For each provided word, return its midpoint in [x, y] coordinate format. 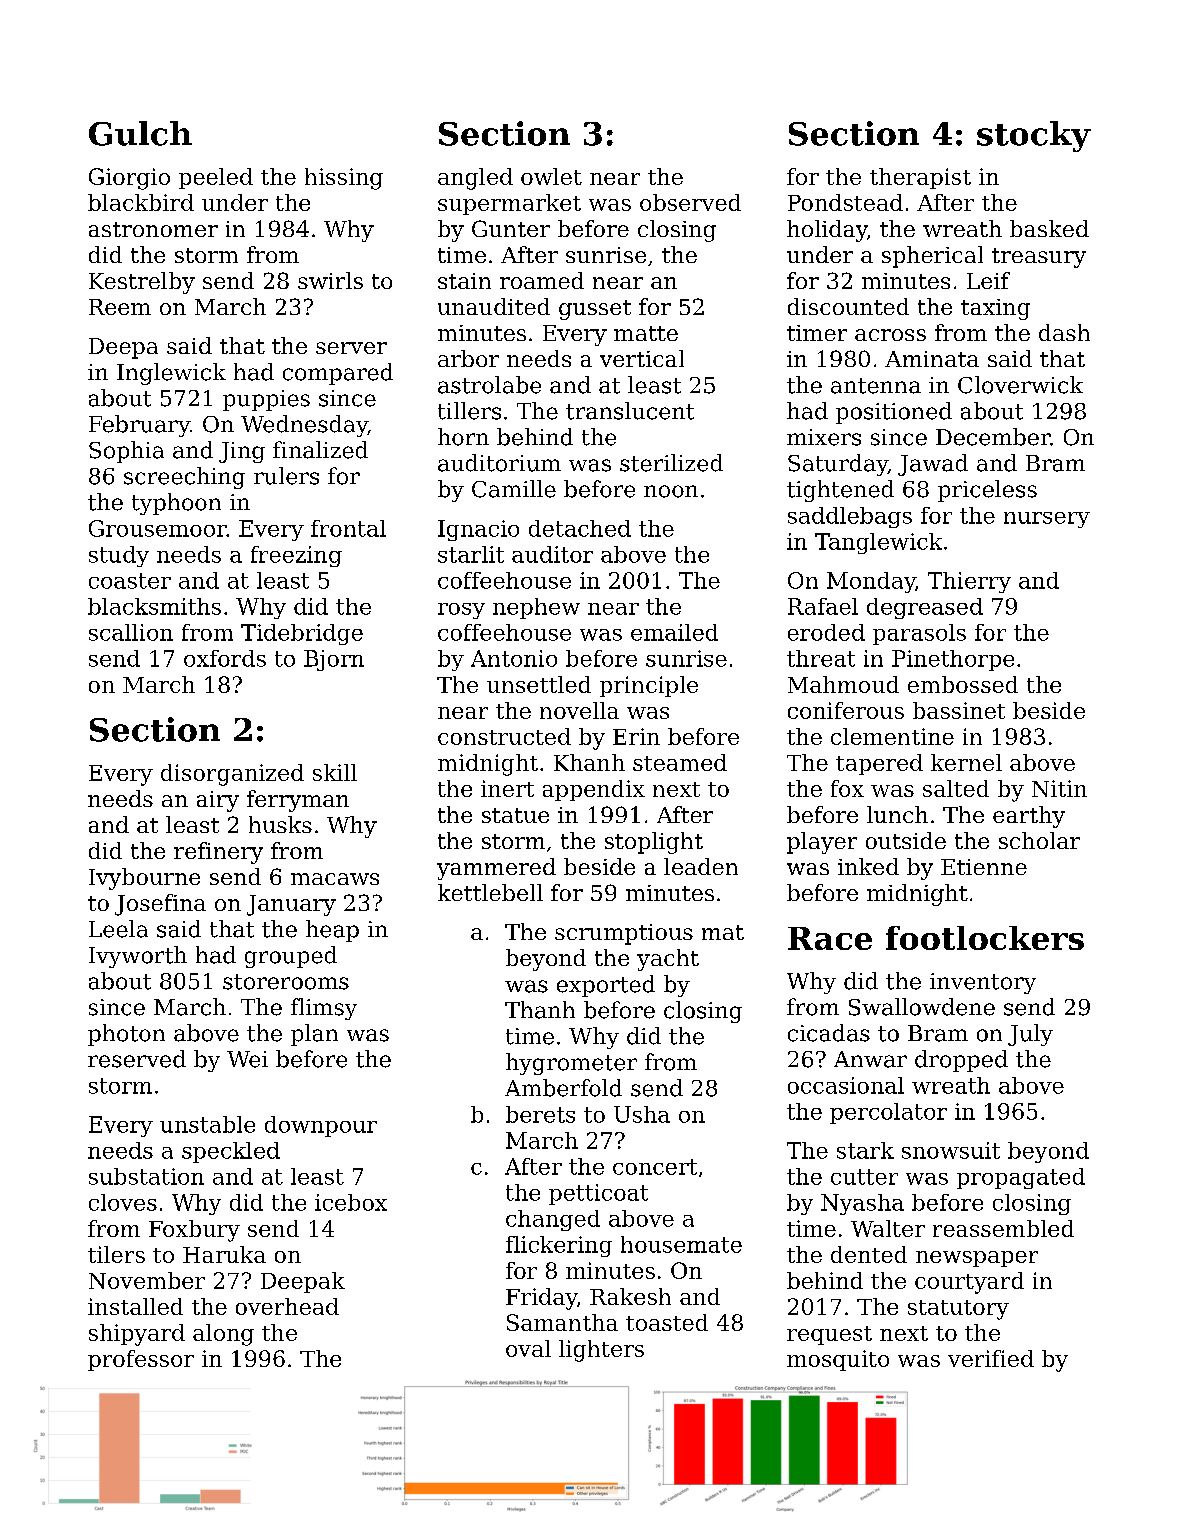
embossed [963, 684]
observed [690, 202]
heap [332, 931]
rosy [461, 611]
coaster [130, 581]
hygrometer [571, 1064]
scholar [1039, 840]
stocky [1034, 136]
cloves [123, 1202]
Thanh [540, 1010]
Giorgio [129, 179]
